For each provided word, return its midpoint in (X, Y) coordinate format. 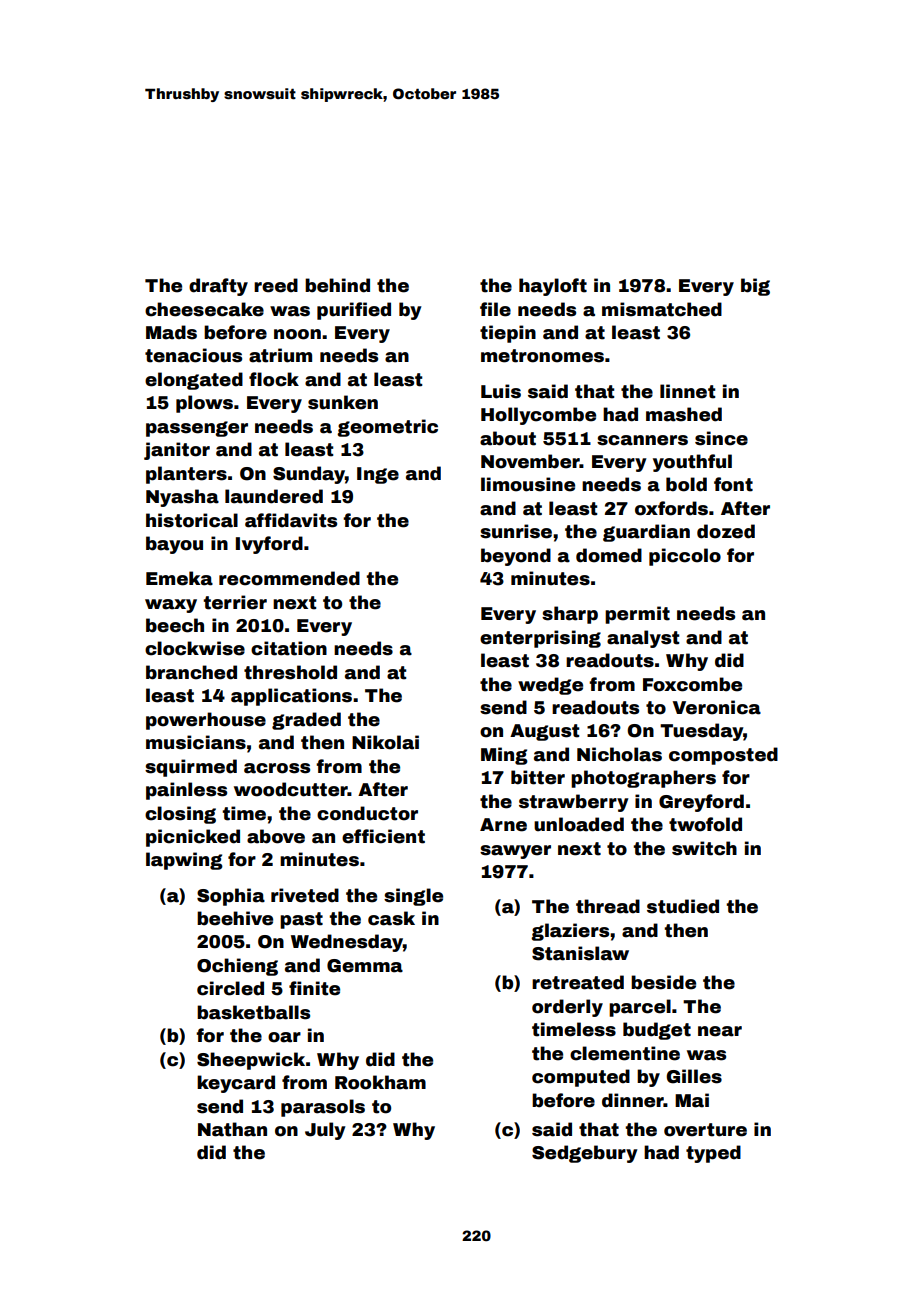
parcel (640, 1008)
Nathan (232, 1129)
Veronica (717, 707)
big (755, 287)
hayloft (553, 287)
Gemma (365, 966)
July (325, 1131)
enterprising (540, 639)
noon (297, 334)
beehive (235, 918)
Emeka (179, 578)
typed (713, 1154)
